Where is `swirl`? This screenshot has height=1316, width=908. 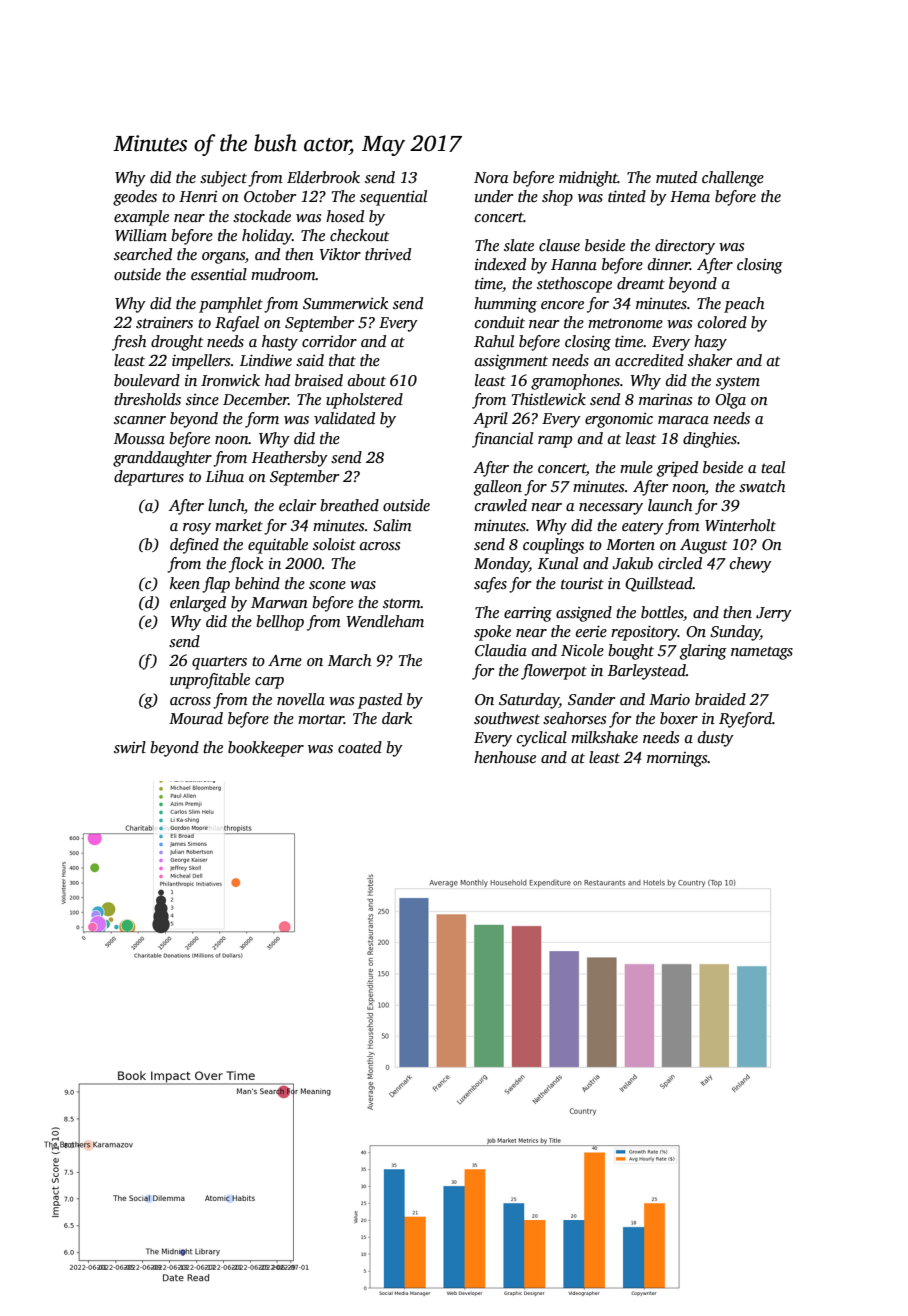
swirl is located at coordinates (130, 747).
